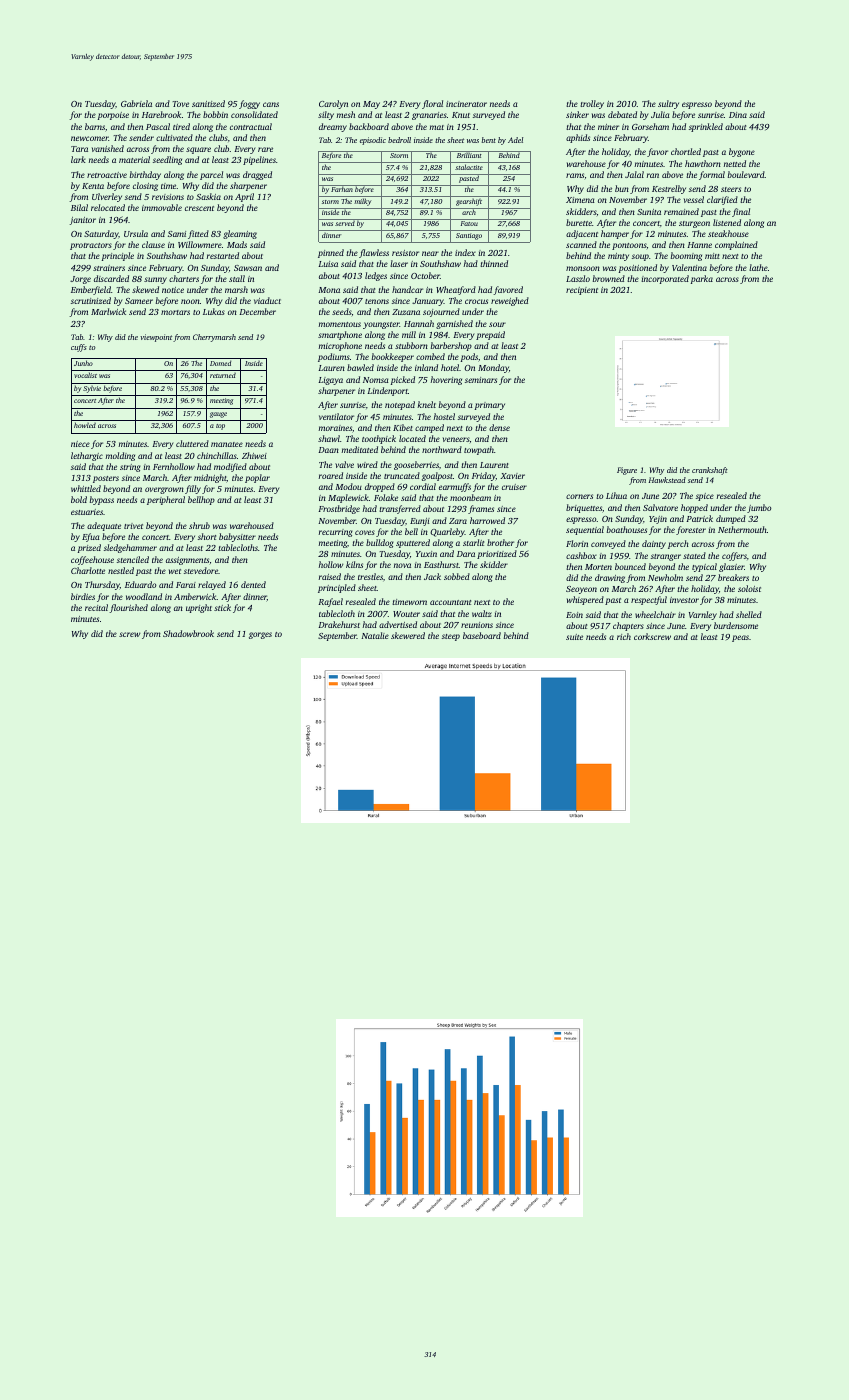 The width and height of the screenshot is (849, 1400). What do you see at coordinates (107, 175) in the screenshot?
I see `retroactive` at bounding box center [107, 175].
